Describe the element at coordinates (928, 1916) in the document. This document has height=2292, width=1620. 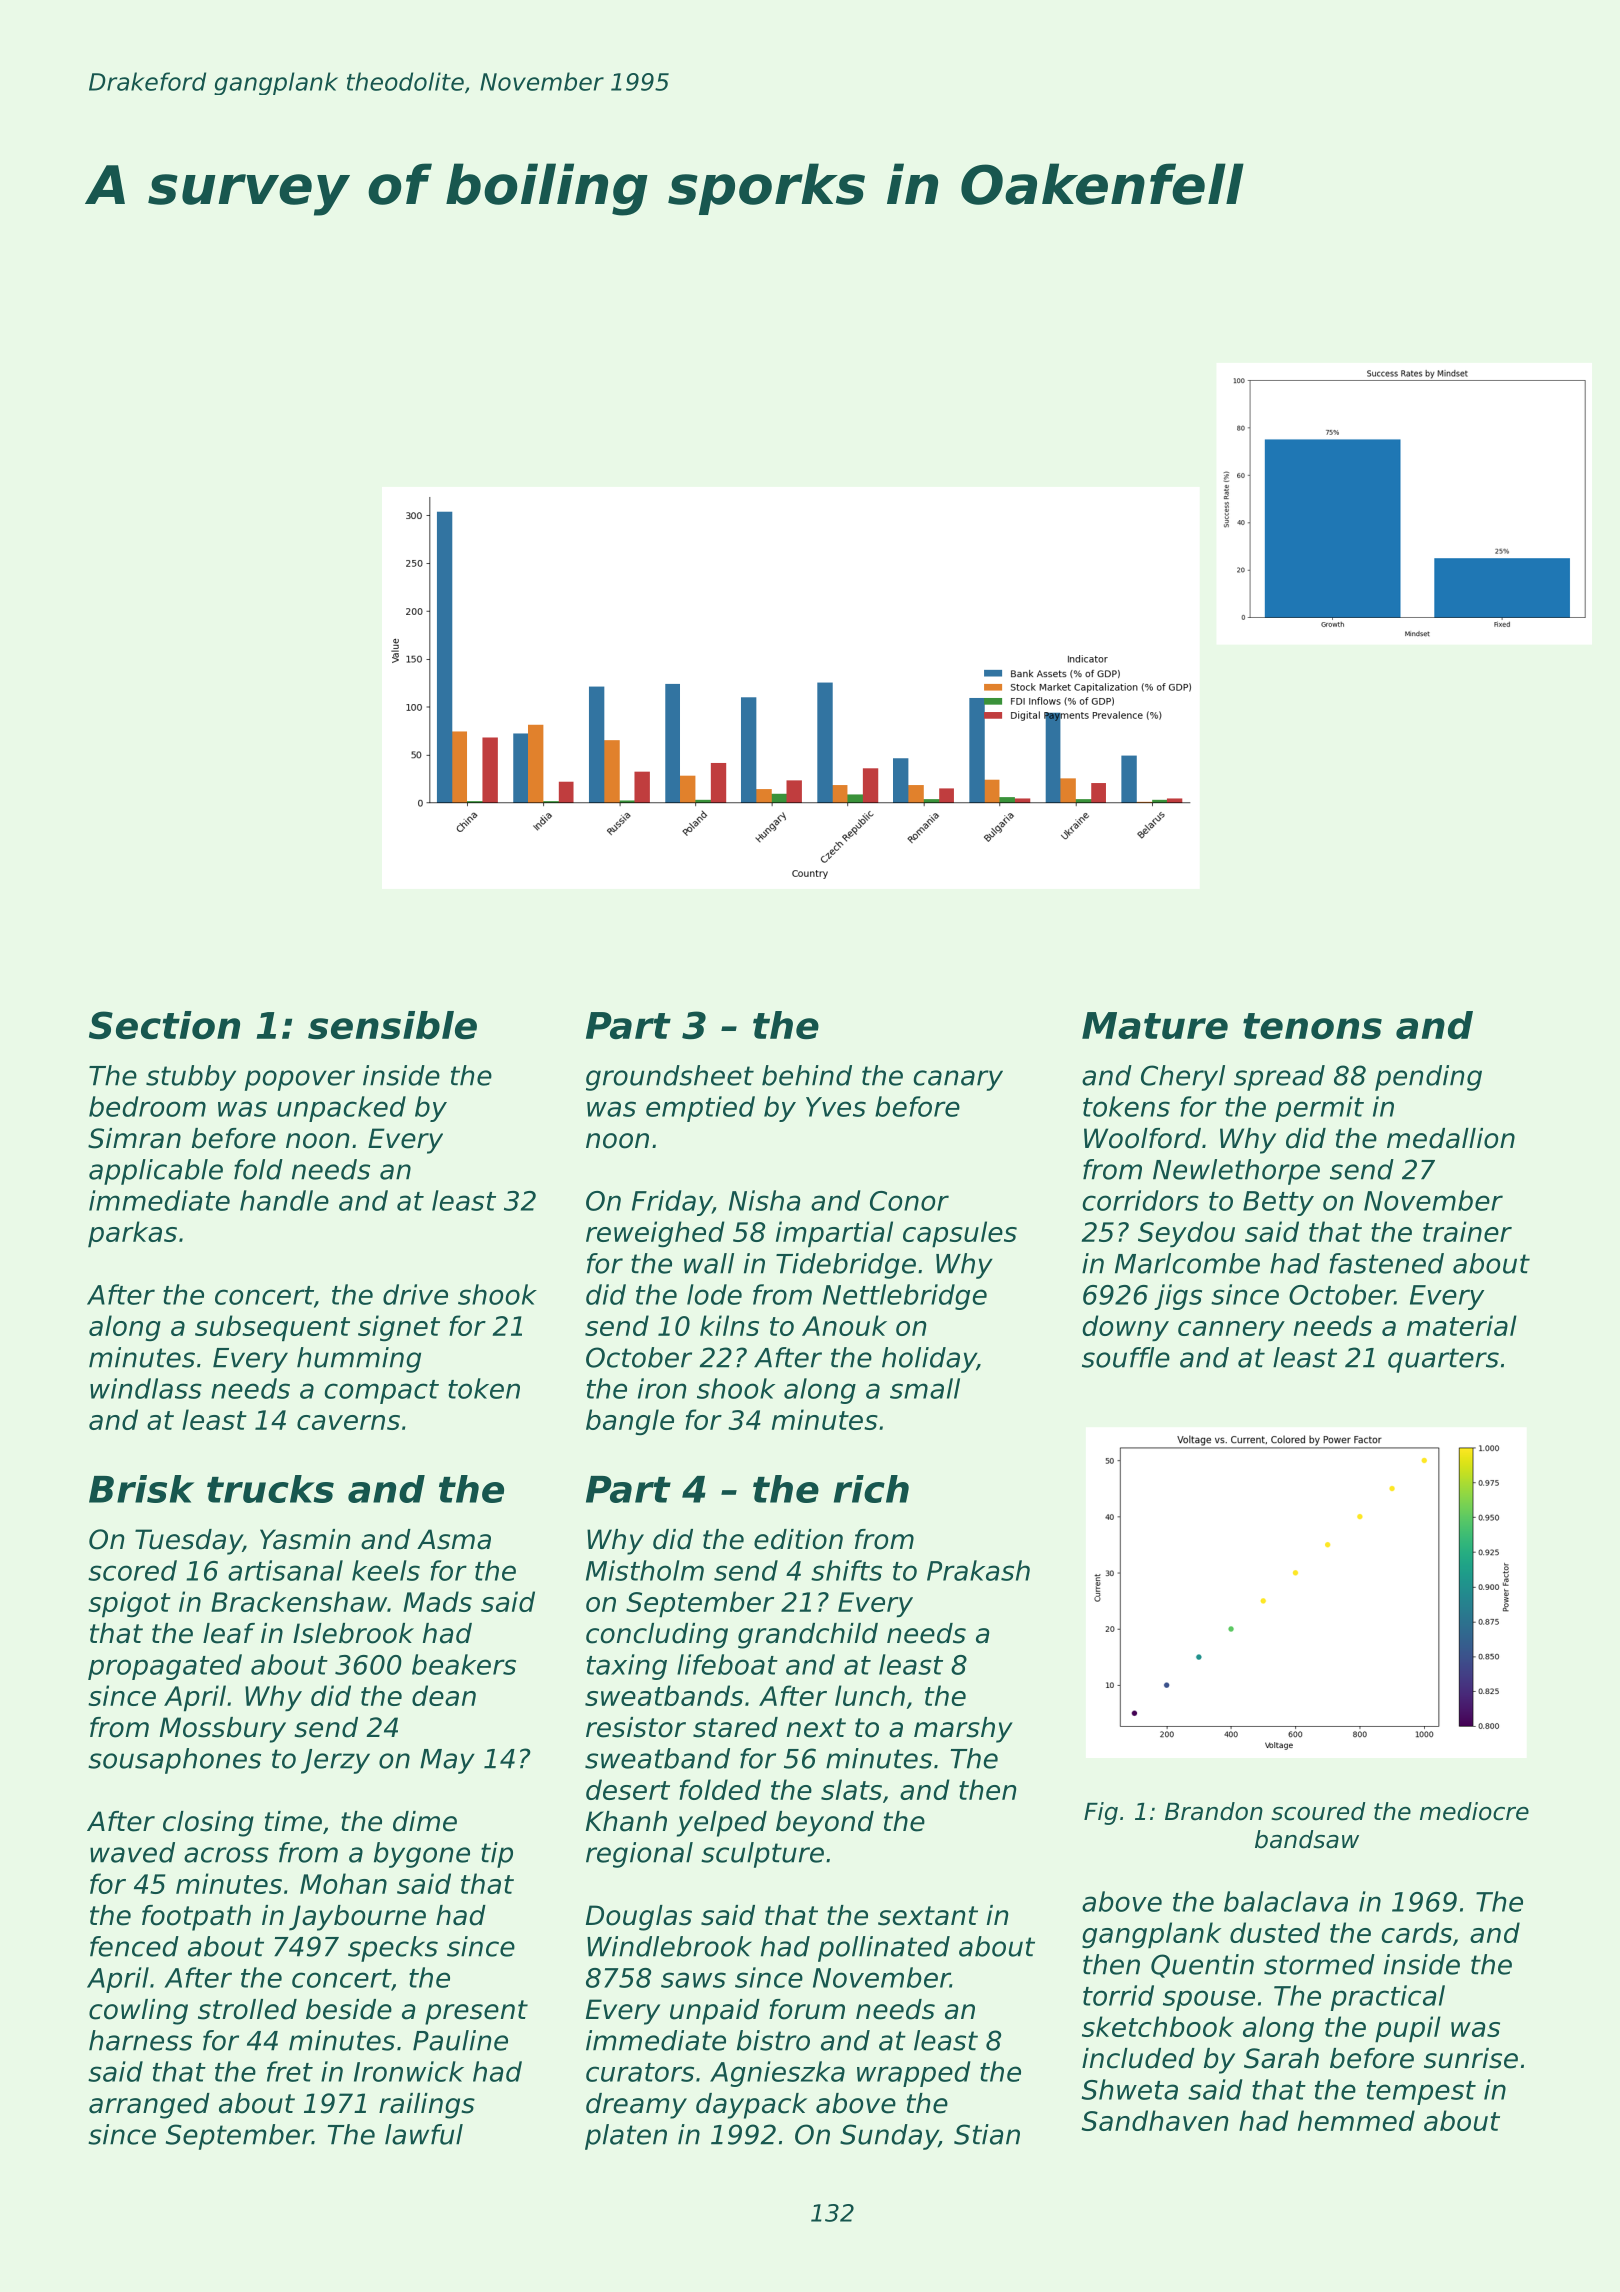
I see `sextant` at that location.
